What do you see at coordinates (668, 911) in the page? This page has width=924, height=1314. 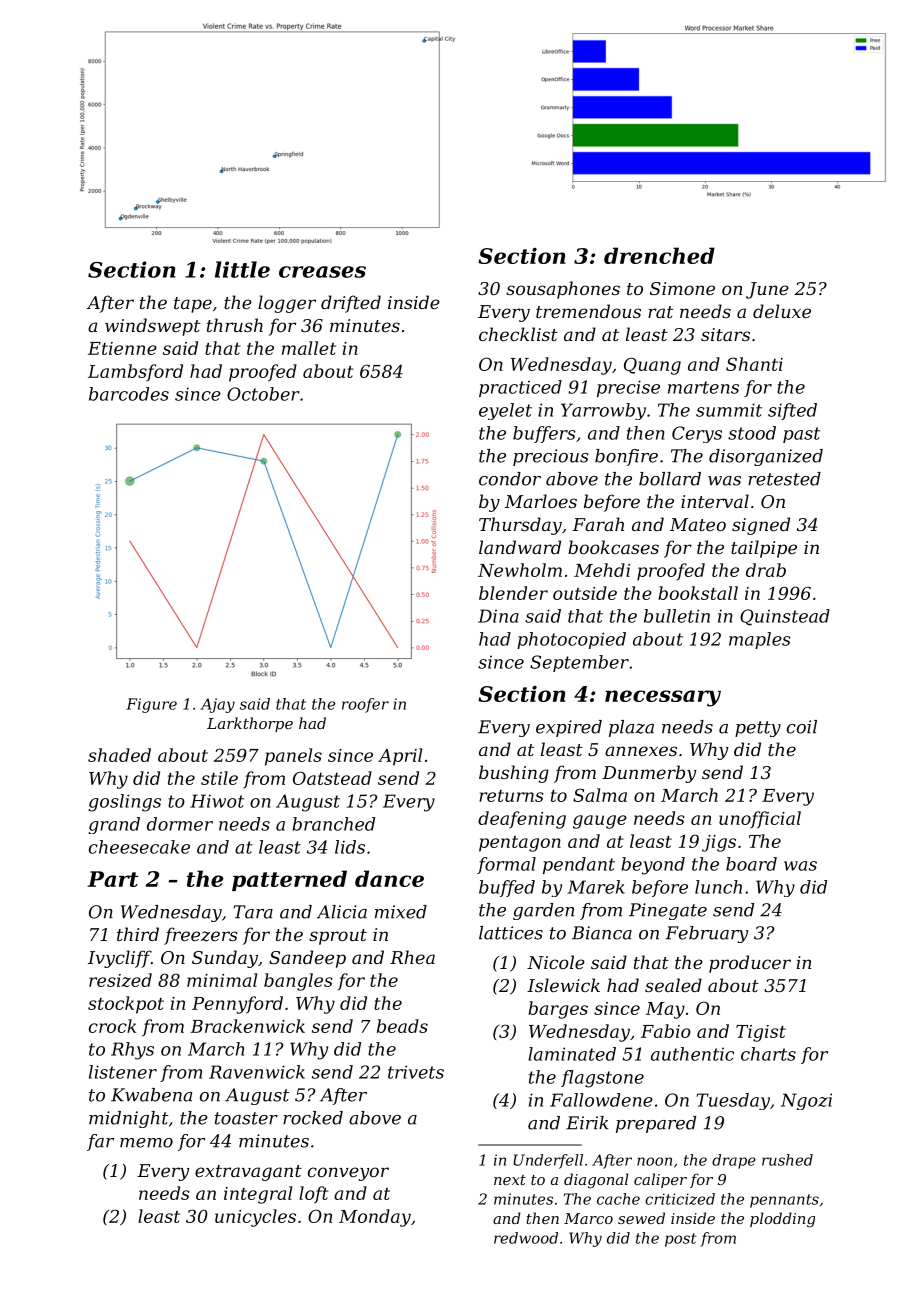 I see `Pinegate` at bounding box center [668, 911].
